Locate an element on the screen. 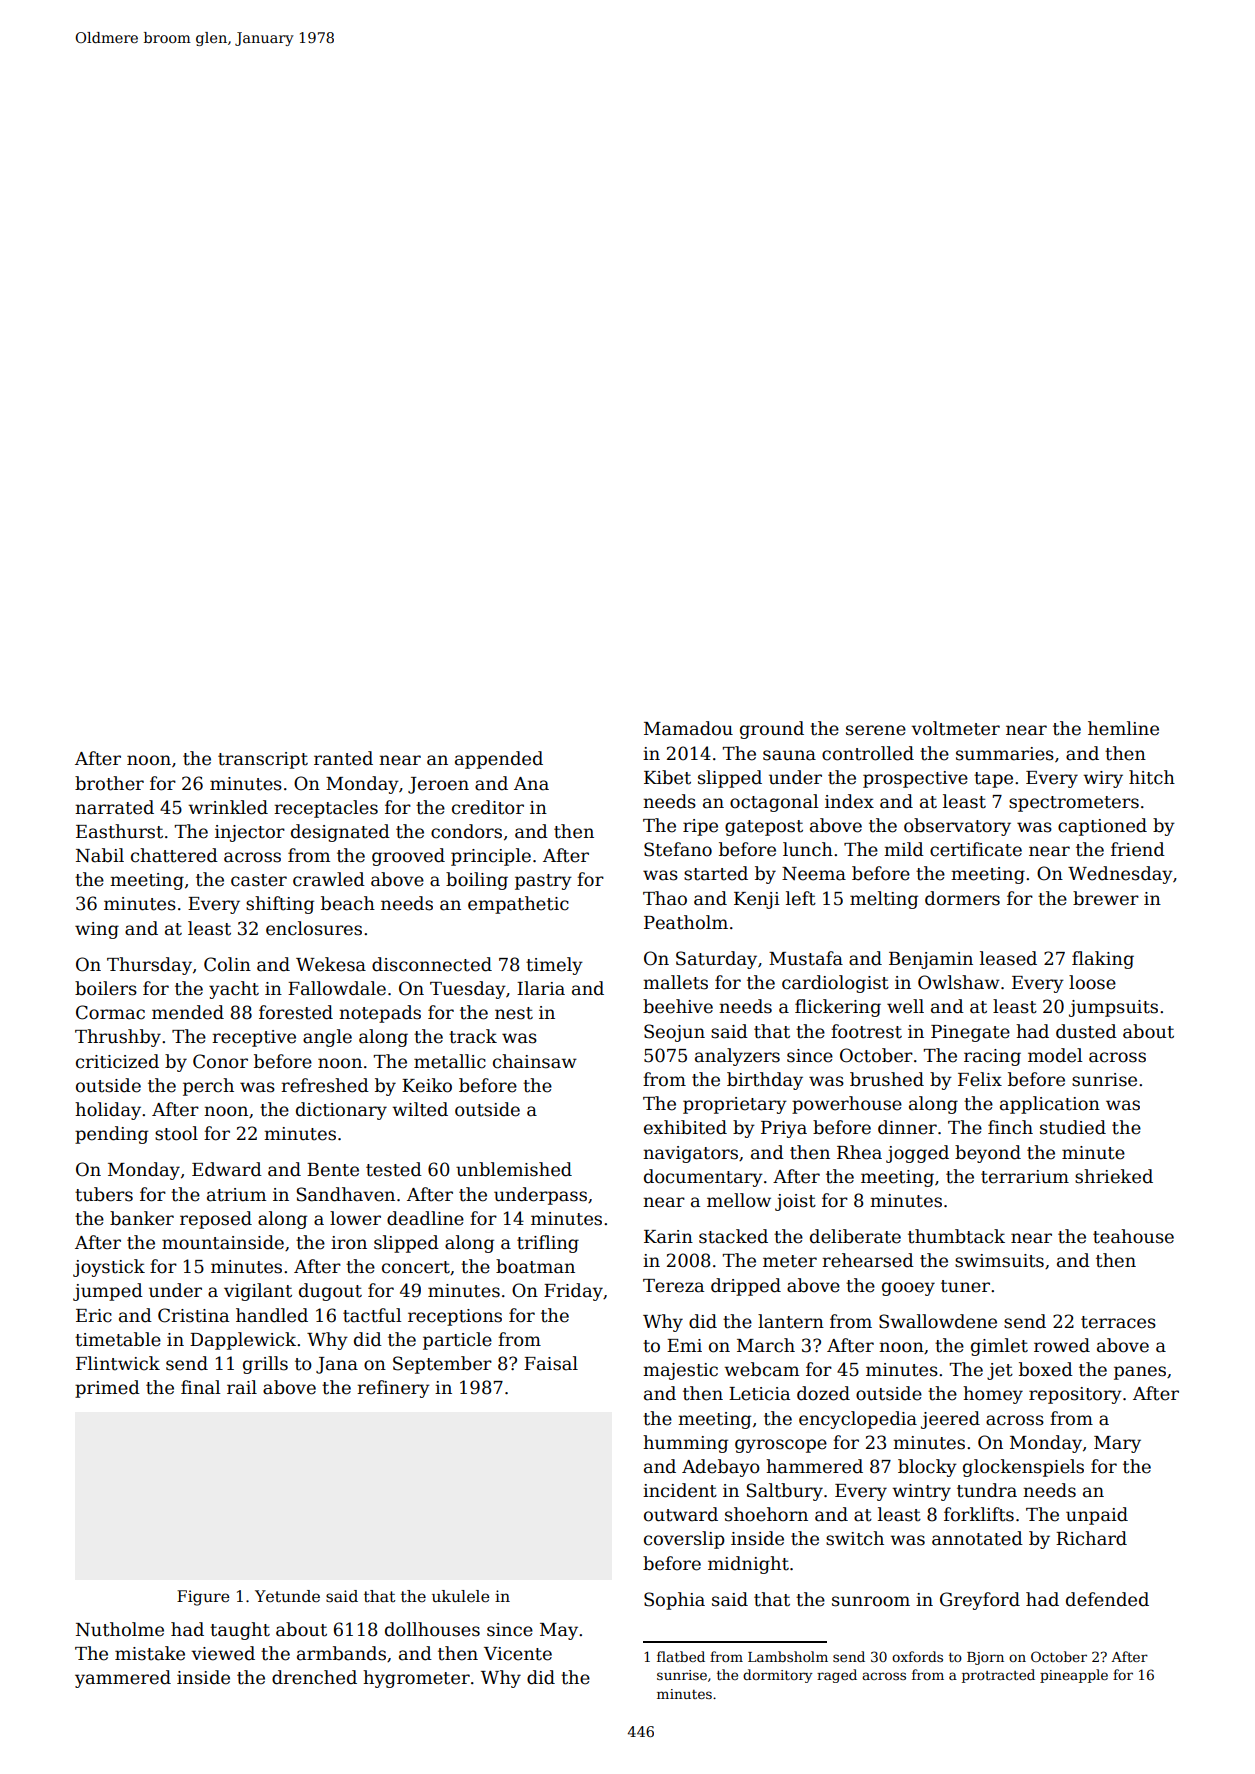 This screenshot has width=1255, height=1774. refinery is located at coordinates (393, 1389).
